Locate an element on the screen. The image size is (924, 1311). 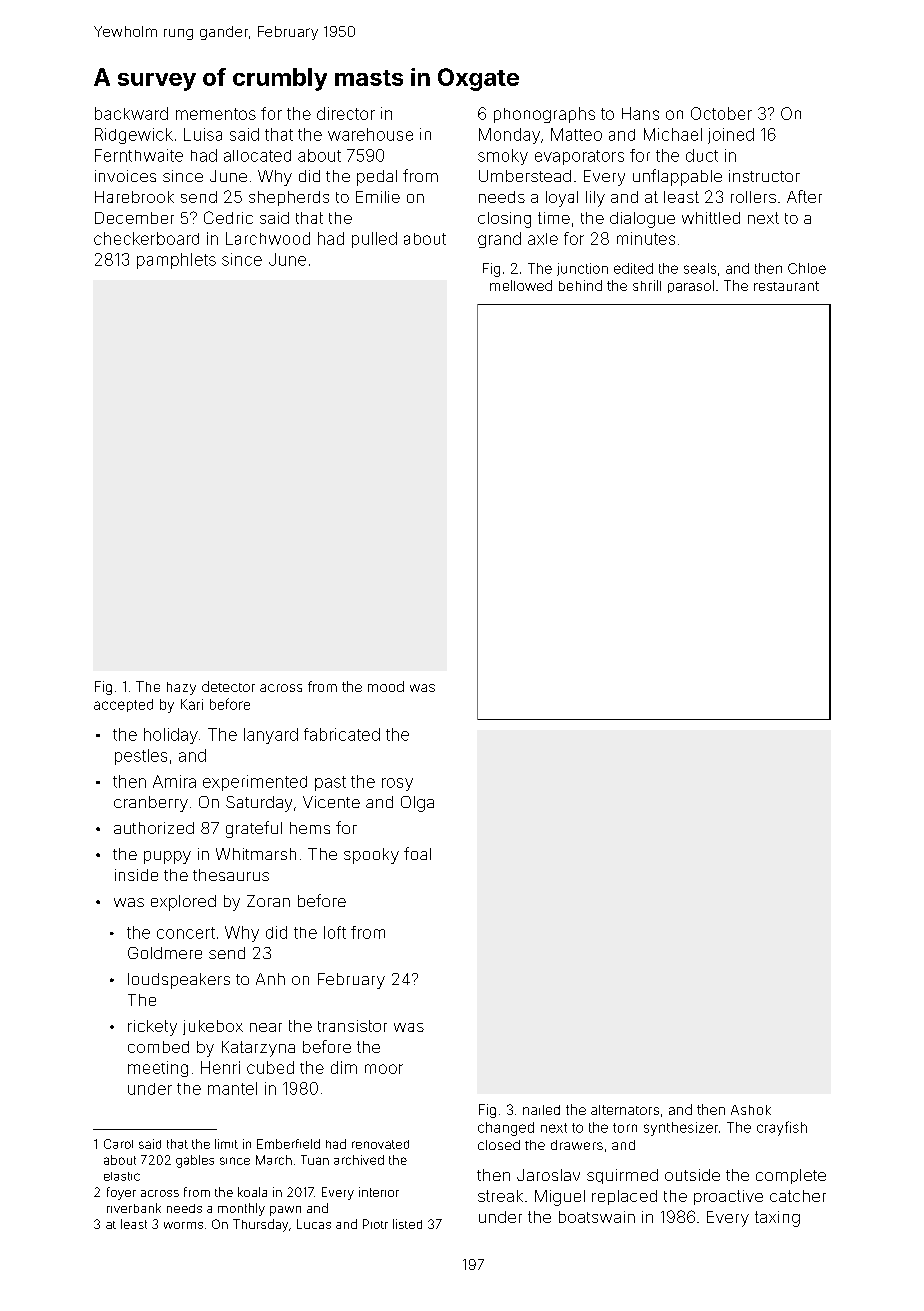
transistor is located at coordinates (352, 1026).
